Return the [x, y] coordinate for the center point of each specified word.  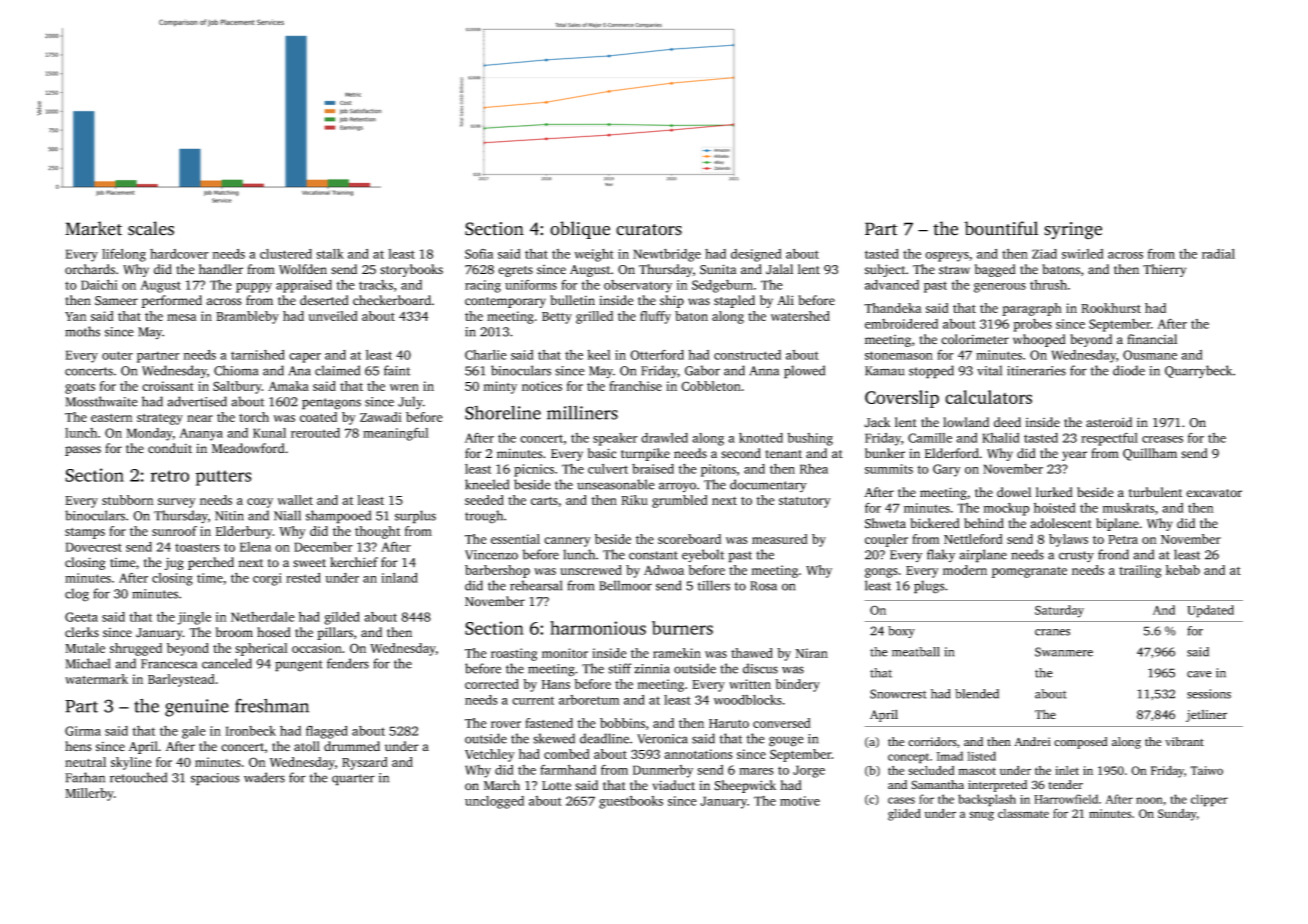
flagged [327, 732]
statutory [805, 502]
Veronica [662, 739]
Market [93, 228]
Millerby [89, 794]
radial [1218, 254]
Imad [950, 756]
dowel [1014, 492]
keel [599, 355]
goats [80, 388]
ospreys [947, 257]
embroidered [901, 324]
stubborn [128, 500]
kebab [1183, 570]
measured [780, 539]
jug [174, 564]
